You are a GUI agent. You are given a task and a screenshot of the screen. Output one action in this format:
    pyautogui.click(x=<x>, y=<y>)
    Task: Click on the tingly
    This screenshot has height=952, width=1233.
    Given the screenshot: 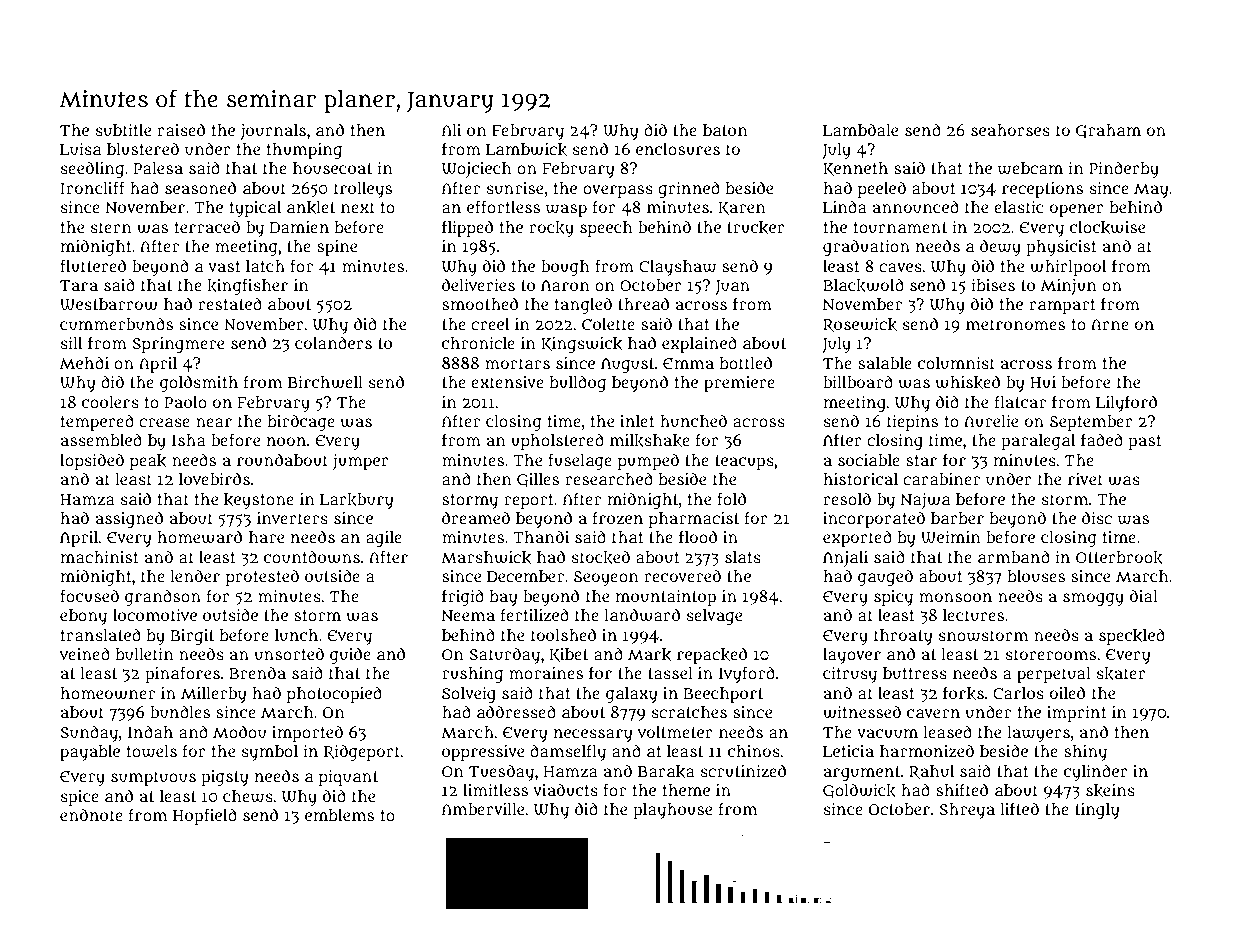 What is the action you would take?
    pyautogui.click(x=1097, y=811)
